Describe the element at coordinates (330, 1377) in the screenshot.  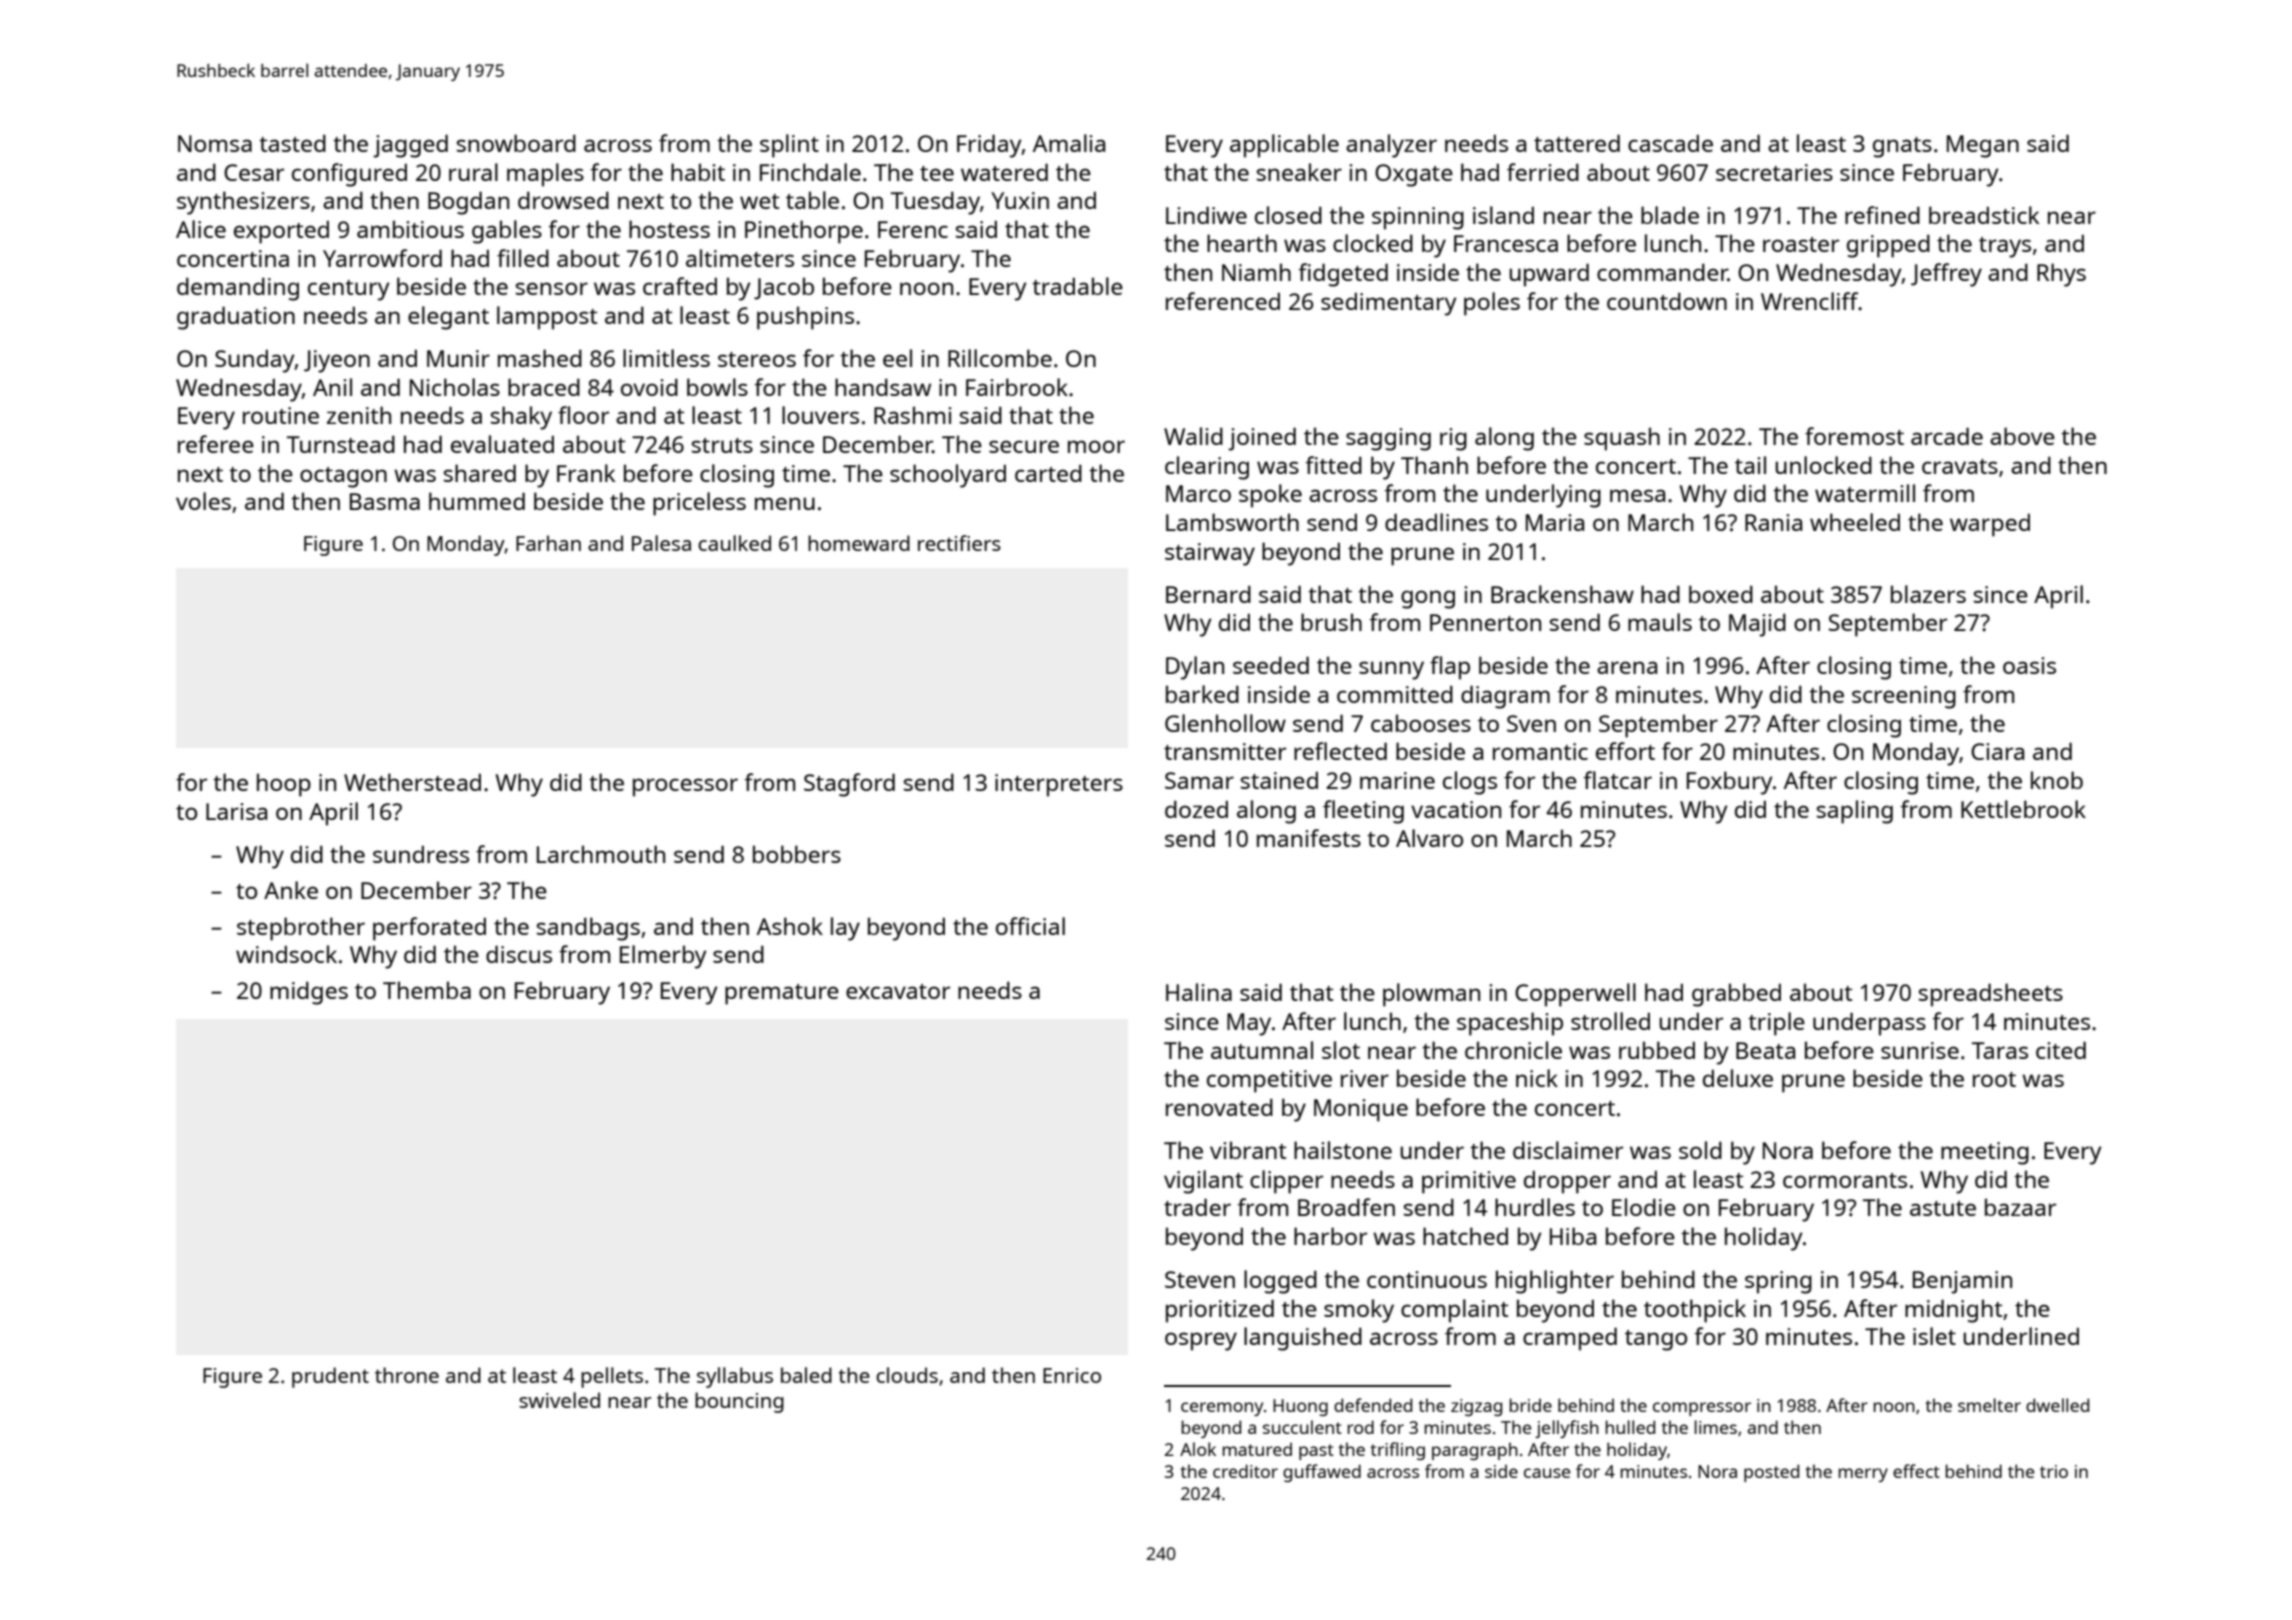
I see `prudent` at that location.
